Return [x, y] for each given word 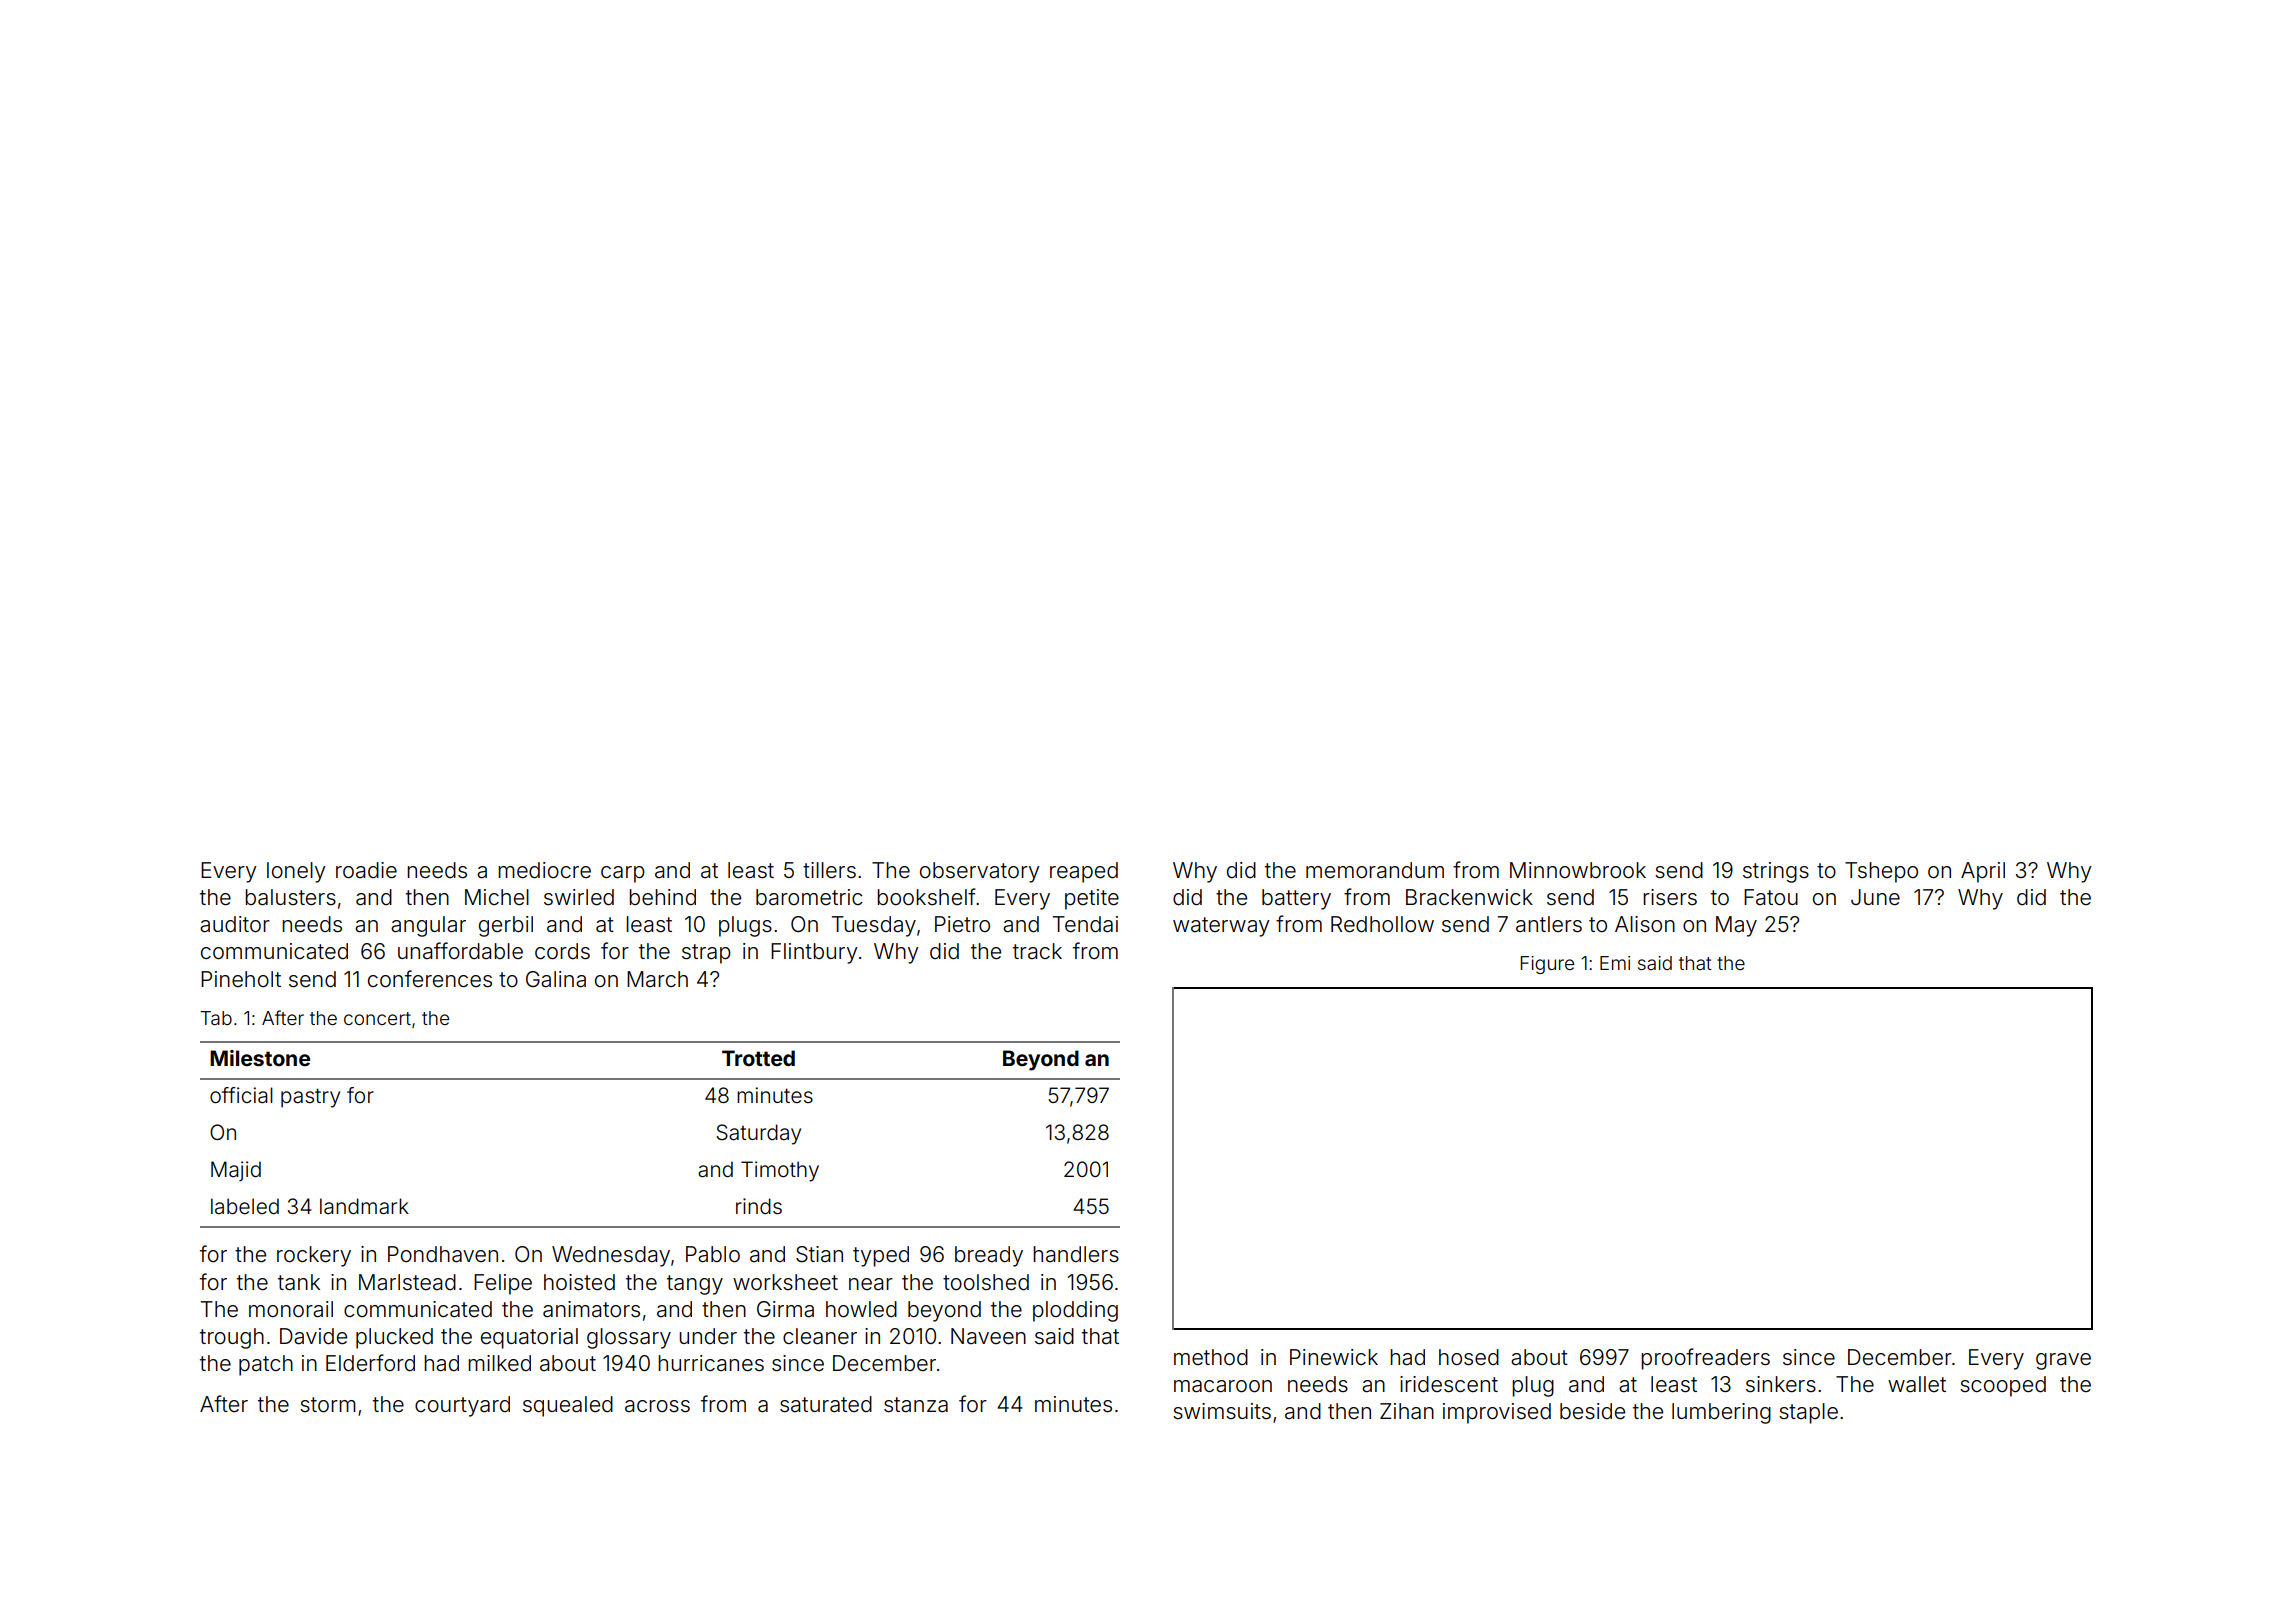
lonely [296, 872]
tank [299, 1282]
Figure [1547, 965]
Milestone [260, 1058]
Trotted [758, 1058]
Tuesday [874, 926]
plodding [1075, 1311]
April [1983, 872]
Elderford [370, 1363]
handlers [1076, 1254]
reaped [1084, 872]
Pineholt [241, 979]
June [1875, 897]
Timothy [780, 1171]
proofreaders [1705, 1359]
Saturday [758, 1134]
